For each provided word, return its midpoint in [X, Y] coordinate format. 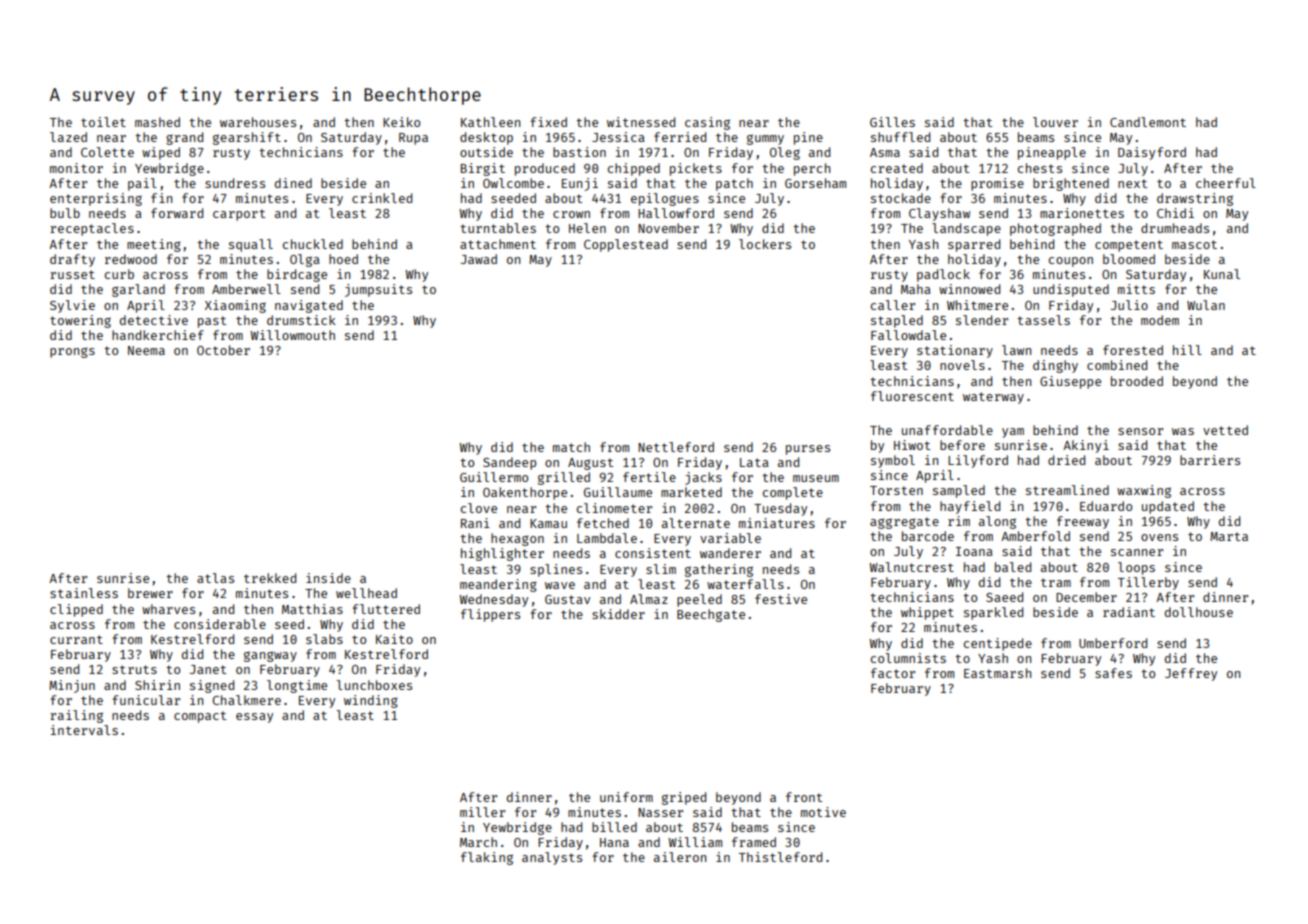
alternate [696, 523]
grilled [564, 478]
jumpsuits [378, 290]
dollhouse [1199, 612]
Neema [146, 350]
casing [707, 123]
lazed [68, 137]
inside [328, 578]
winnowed [969, 289]
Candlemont [1148, 122]
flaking [487, 858]
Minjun [72, 686]
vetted [1225, 430]
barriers [1210, 460]
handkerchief [158, 335]
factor [893, 673]
